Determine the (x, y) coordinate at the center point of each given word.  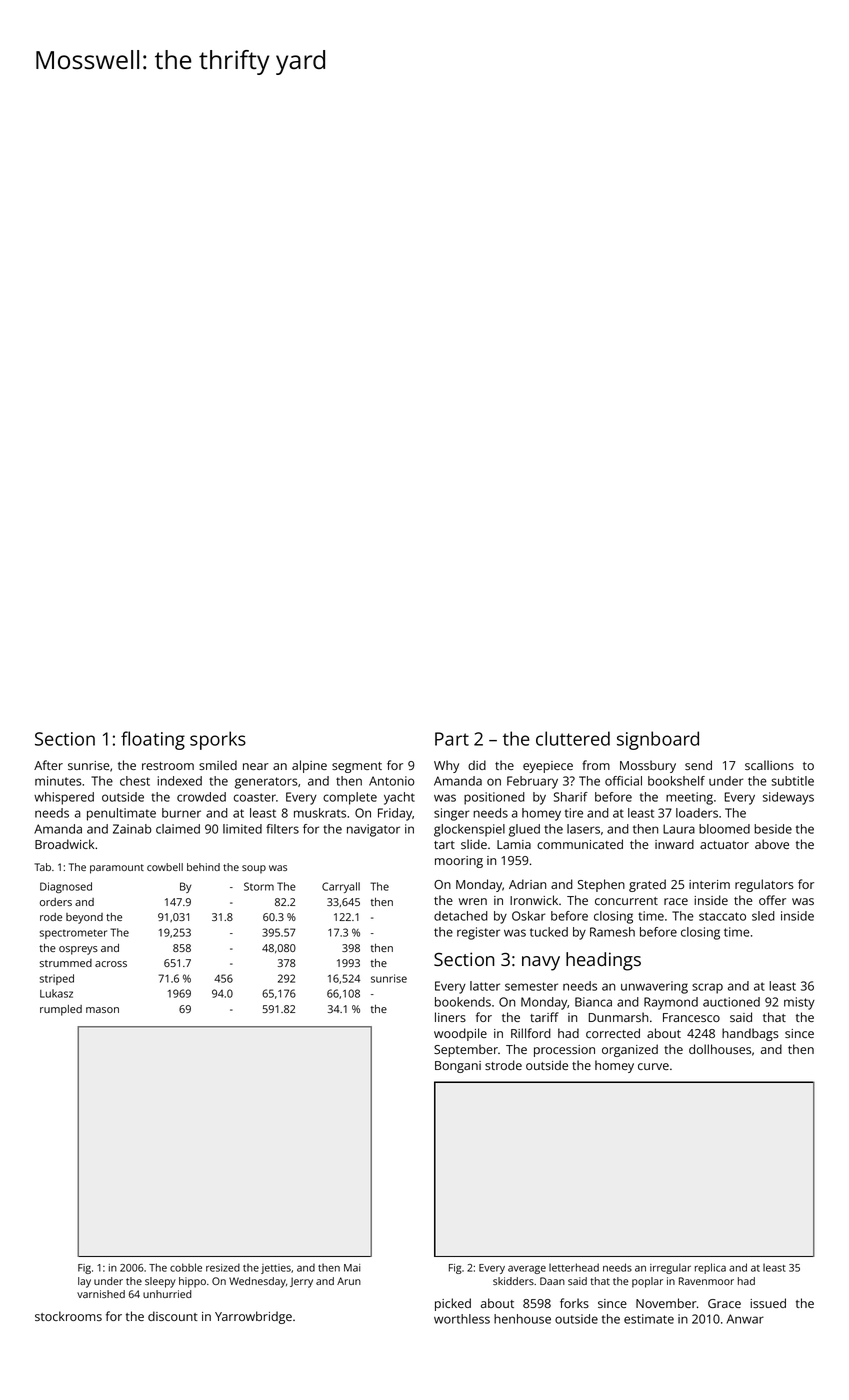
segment (357, 767)
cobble (186, 1267)
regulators (764, 885)
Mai (352, 1268)
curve (653, 1066)
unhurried (167, 1294)
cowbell (165, 867)
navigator (373, 830)
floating (153, 740)
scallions (769, 765)
